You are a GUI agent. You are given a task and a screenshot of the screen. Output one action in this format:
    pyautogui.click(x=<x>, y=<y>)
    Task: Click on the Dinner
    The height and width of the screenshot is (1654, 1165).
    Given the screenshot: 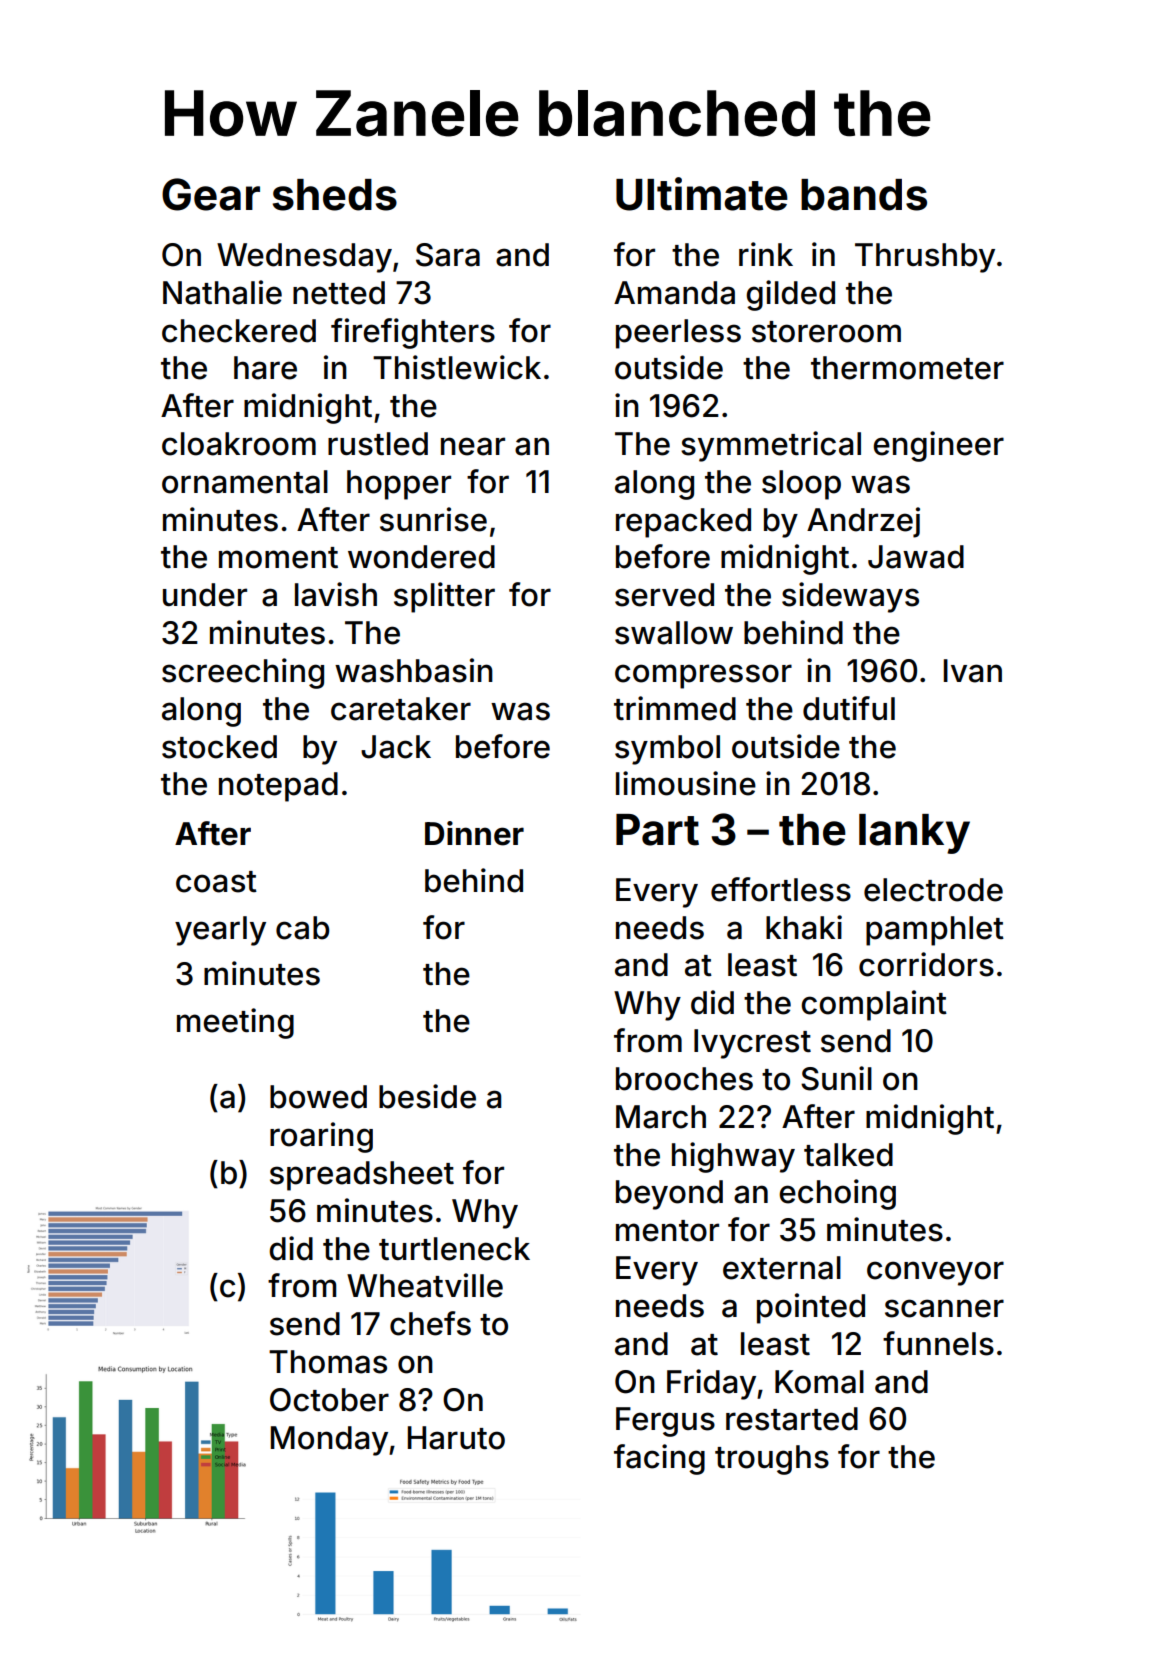 What is the action you would take?
    pyautogui.click(x=474, y=833)
